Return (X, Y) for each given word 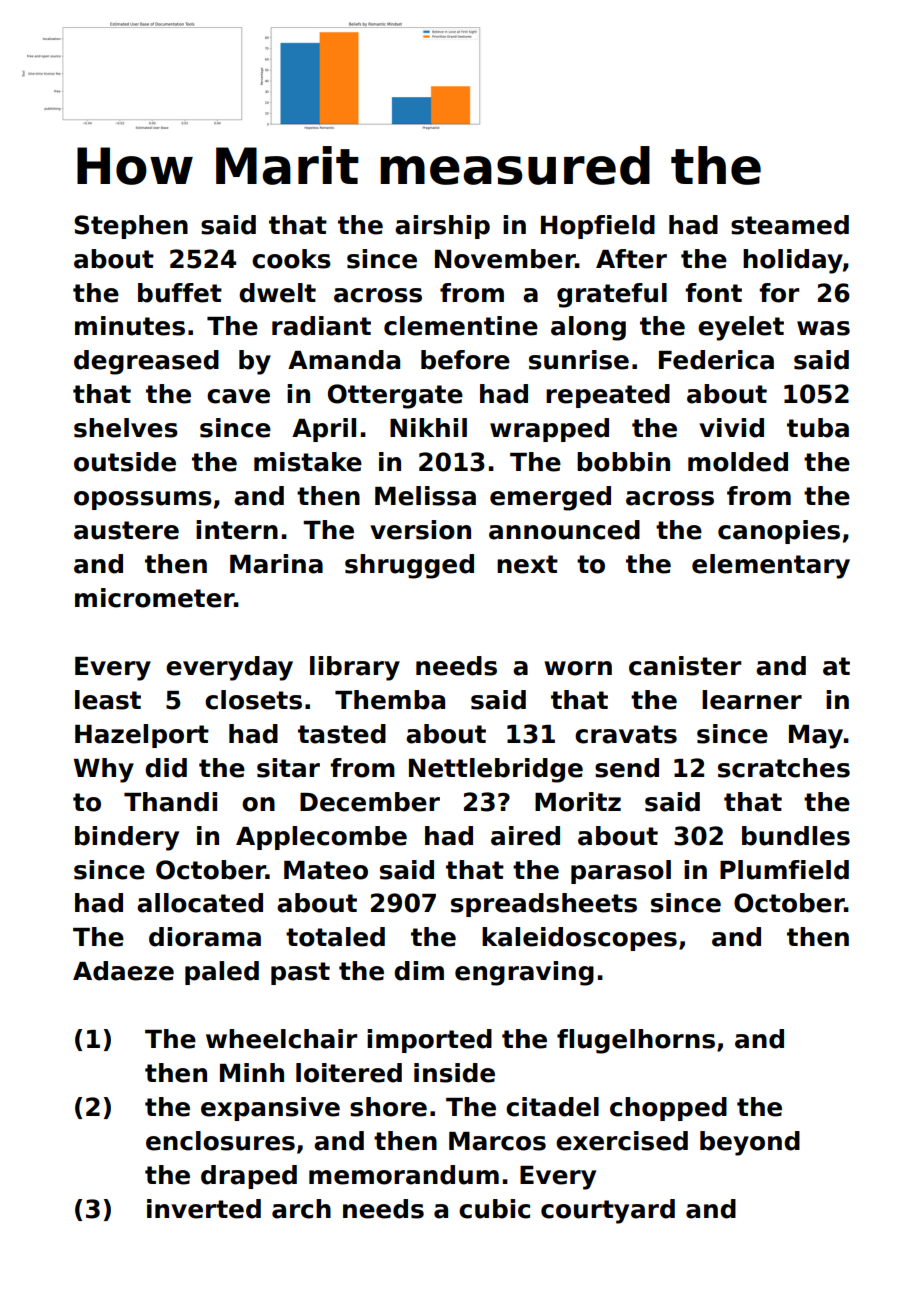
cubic (494, 1209)
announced (564, 530)
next (527, 564)
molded (738, 462)
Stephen (131, 227)
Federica (716, 360)
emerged (550, 498)
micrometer (154, 598)
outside (125, 462)
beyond (750, 1143)
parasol (621, 872)
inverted (204, 1209)
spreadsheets (544, 905)
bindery (127, 838)
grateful (612, 295)
